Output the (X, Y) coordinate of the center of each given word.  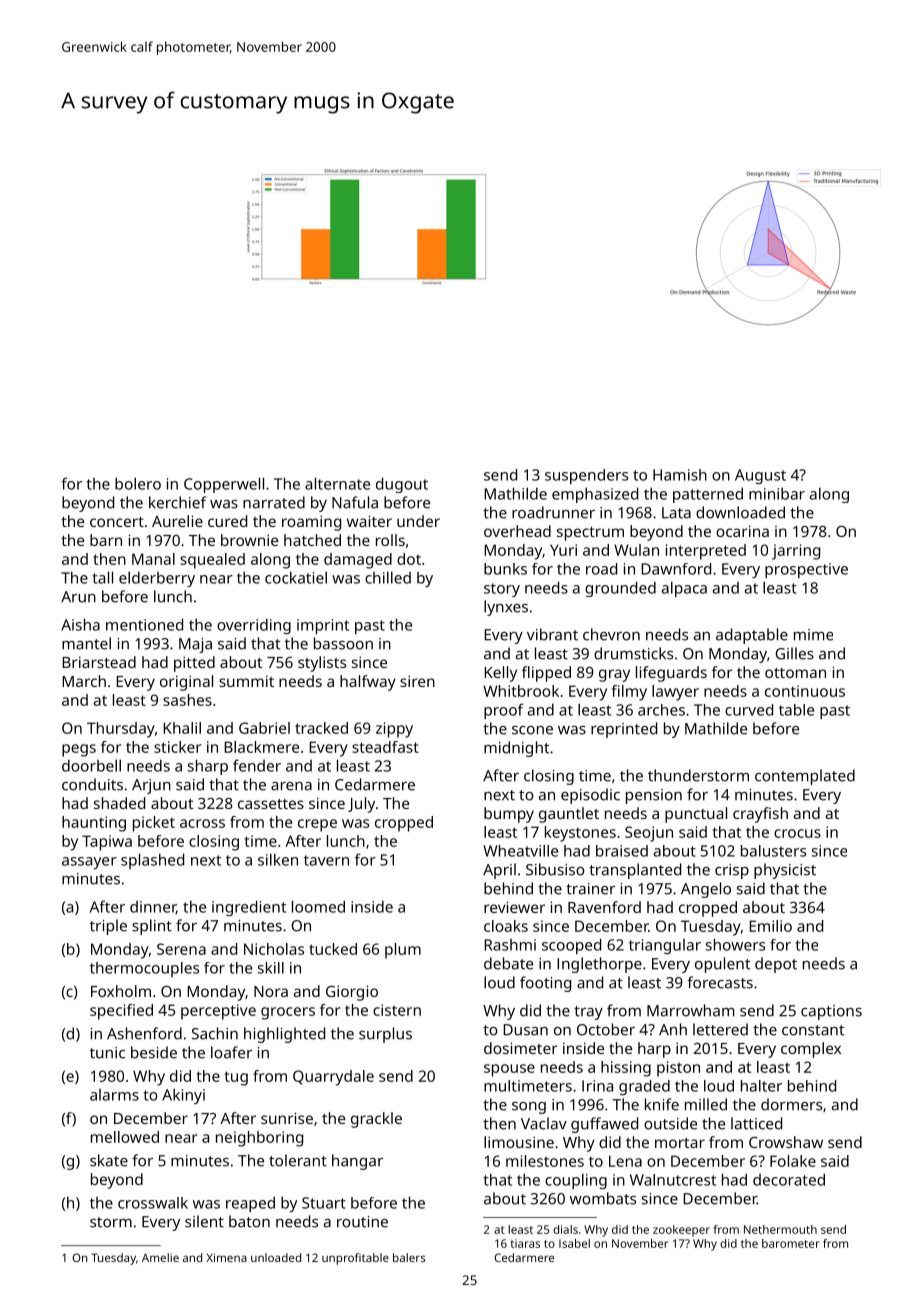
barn (106, 540)
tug (236, 1078)
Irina (597, 1086)
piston (678, 1069)
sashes (187, 700)
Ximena (226, 1257)
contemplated (805, 777)
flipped (546, 674)
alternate (337, 483)
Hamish (680, 475)
